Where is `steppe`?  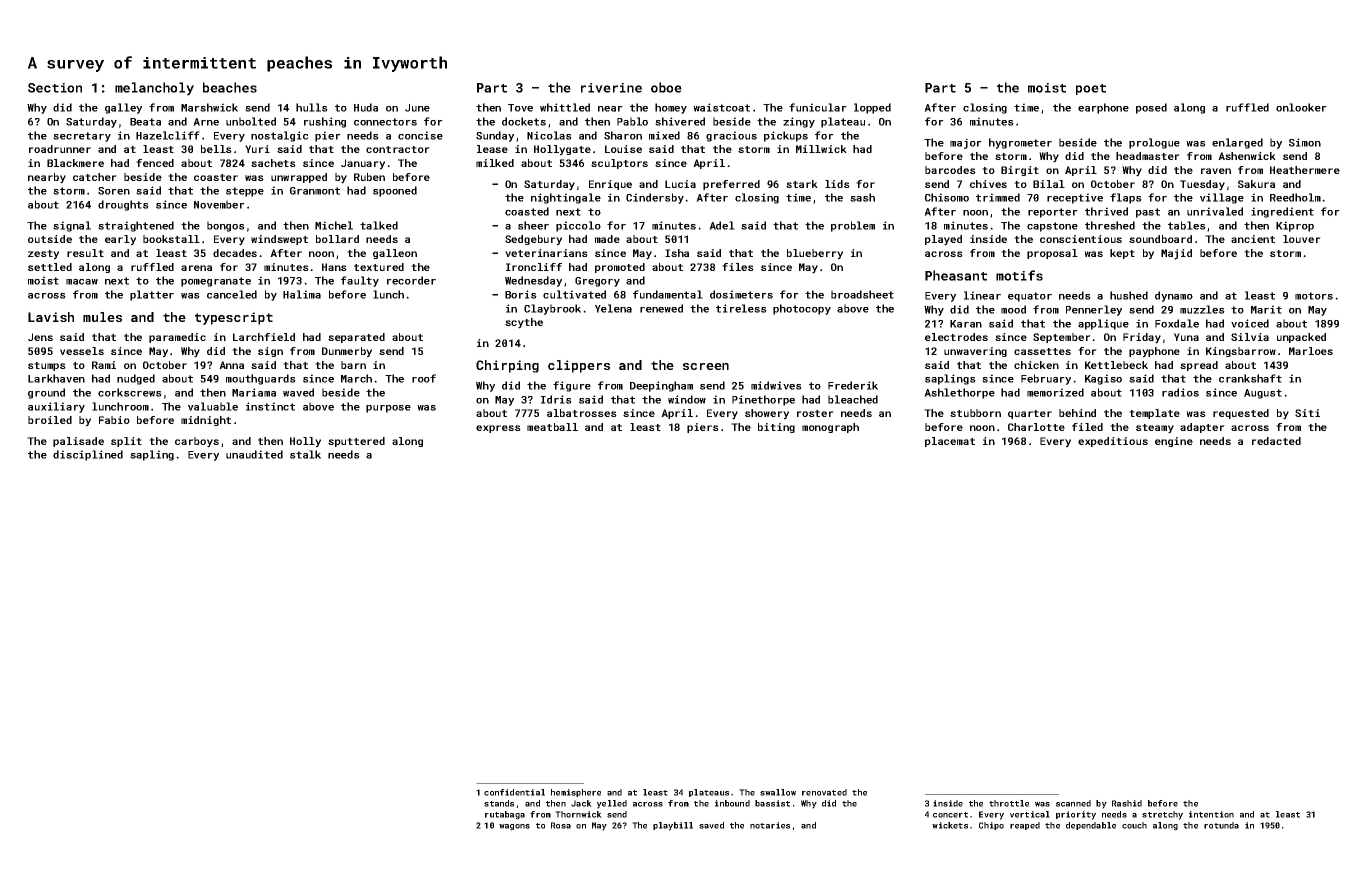 steppe is located at coordinates (245, 192).
